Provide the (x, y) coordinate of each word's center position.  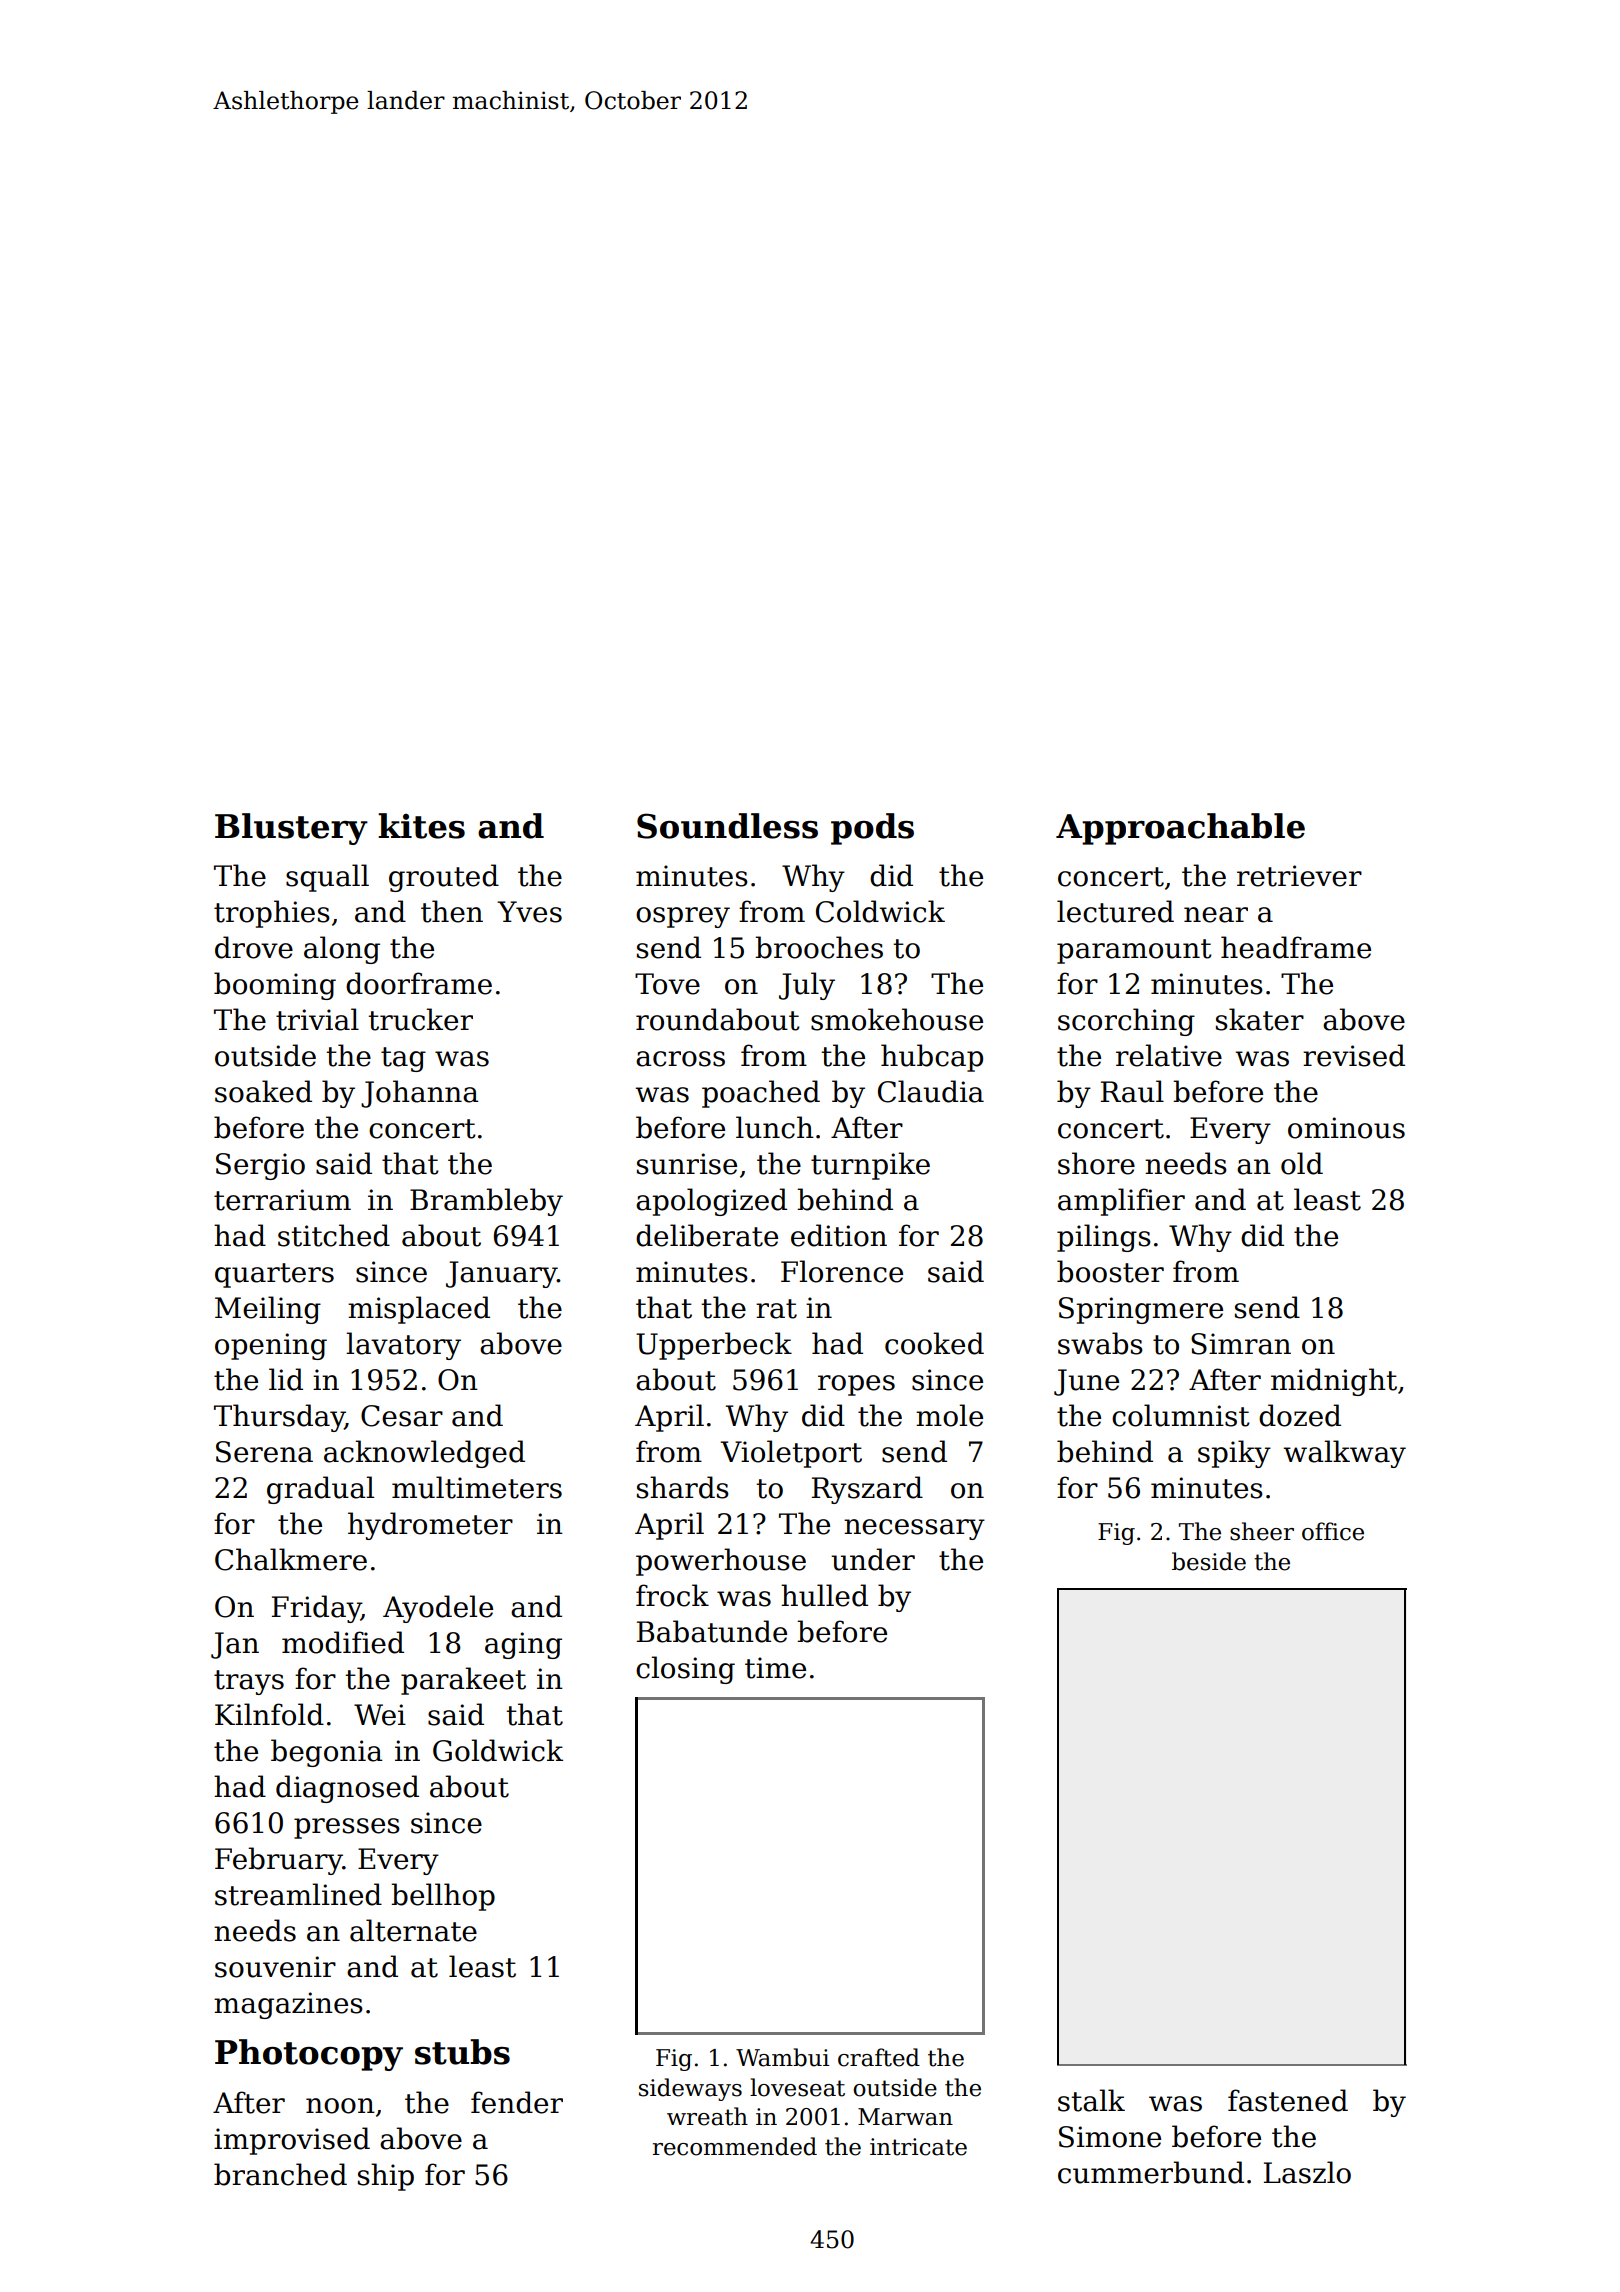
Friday (316, 1609)
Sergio (260, 1166)
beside (1209, 1561)
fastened (1288, 2100)
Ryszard (867, 1490)
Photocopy (309, 2055)
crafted (879, 2057)
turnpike (870, 1166)
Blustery (291, 829)
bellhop (443, 1897)
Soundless (727, 826)
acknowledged (424, 1454)
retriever (1299, 876)
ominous (1346, 1128)
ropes (856, 1385)
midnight (1334, 1382)
